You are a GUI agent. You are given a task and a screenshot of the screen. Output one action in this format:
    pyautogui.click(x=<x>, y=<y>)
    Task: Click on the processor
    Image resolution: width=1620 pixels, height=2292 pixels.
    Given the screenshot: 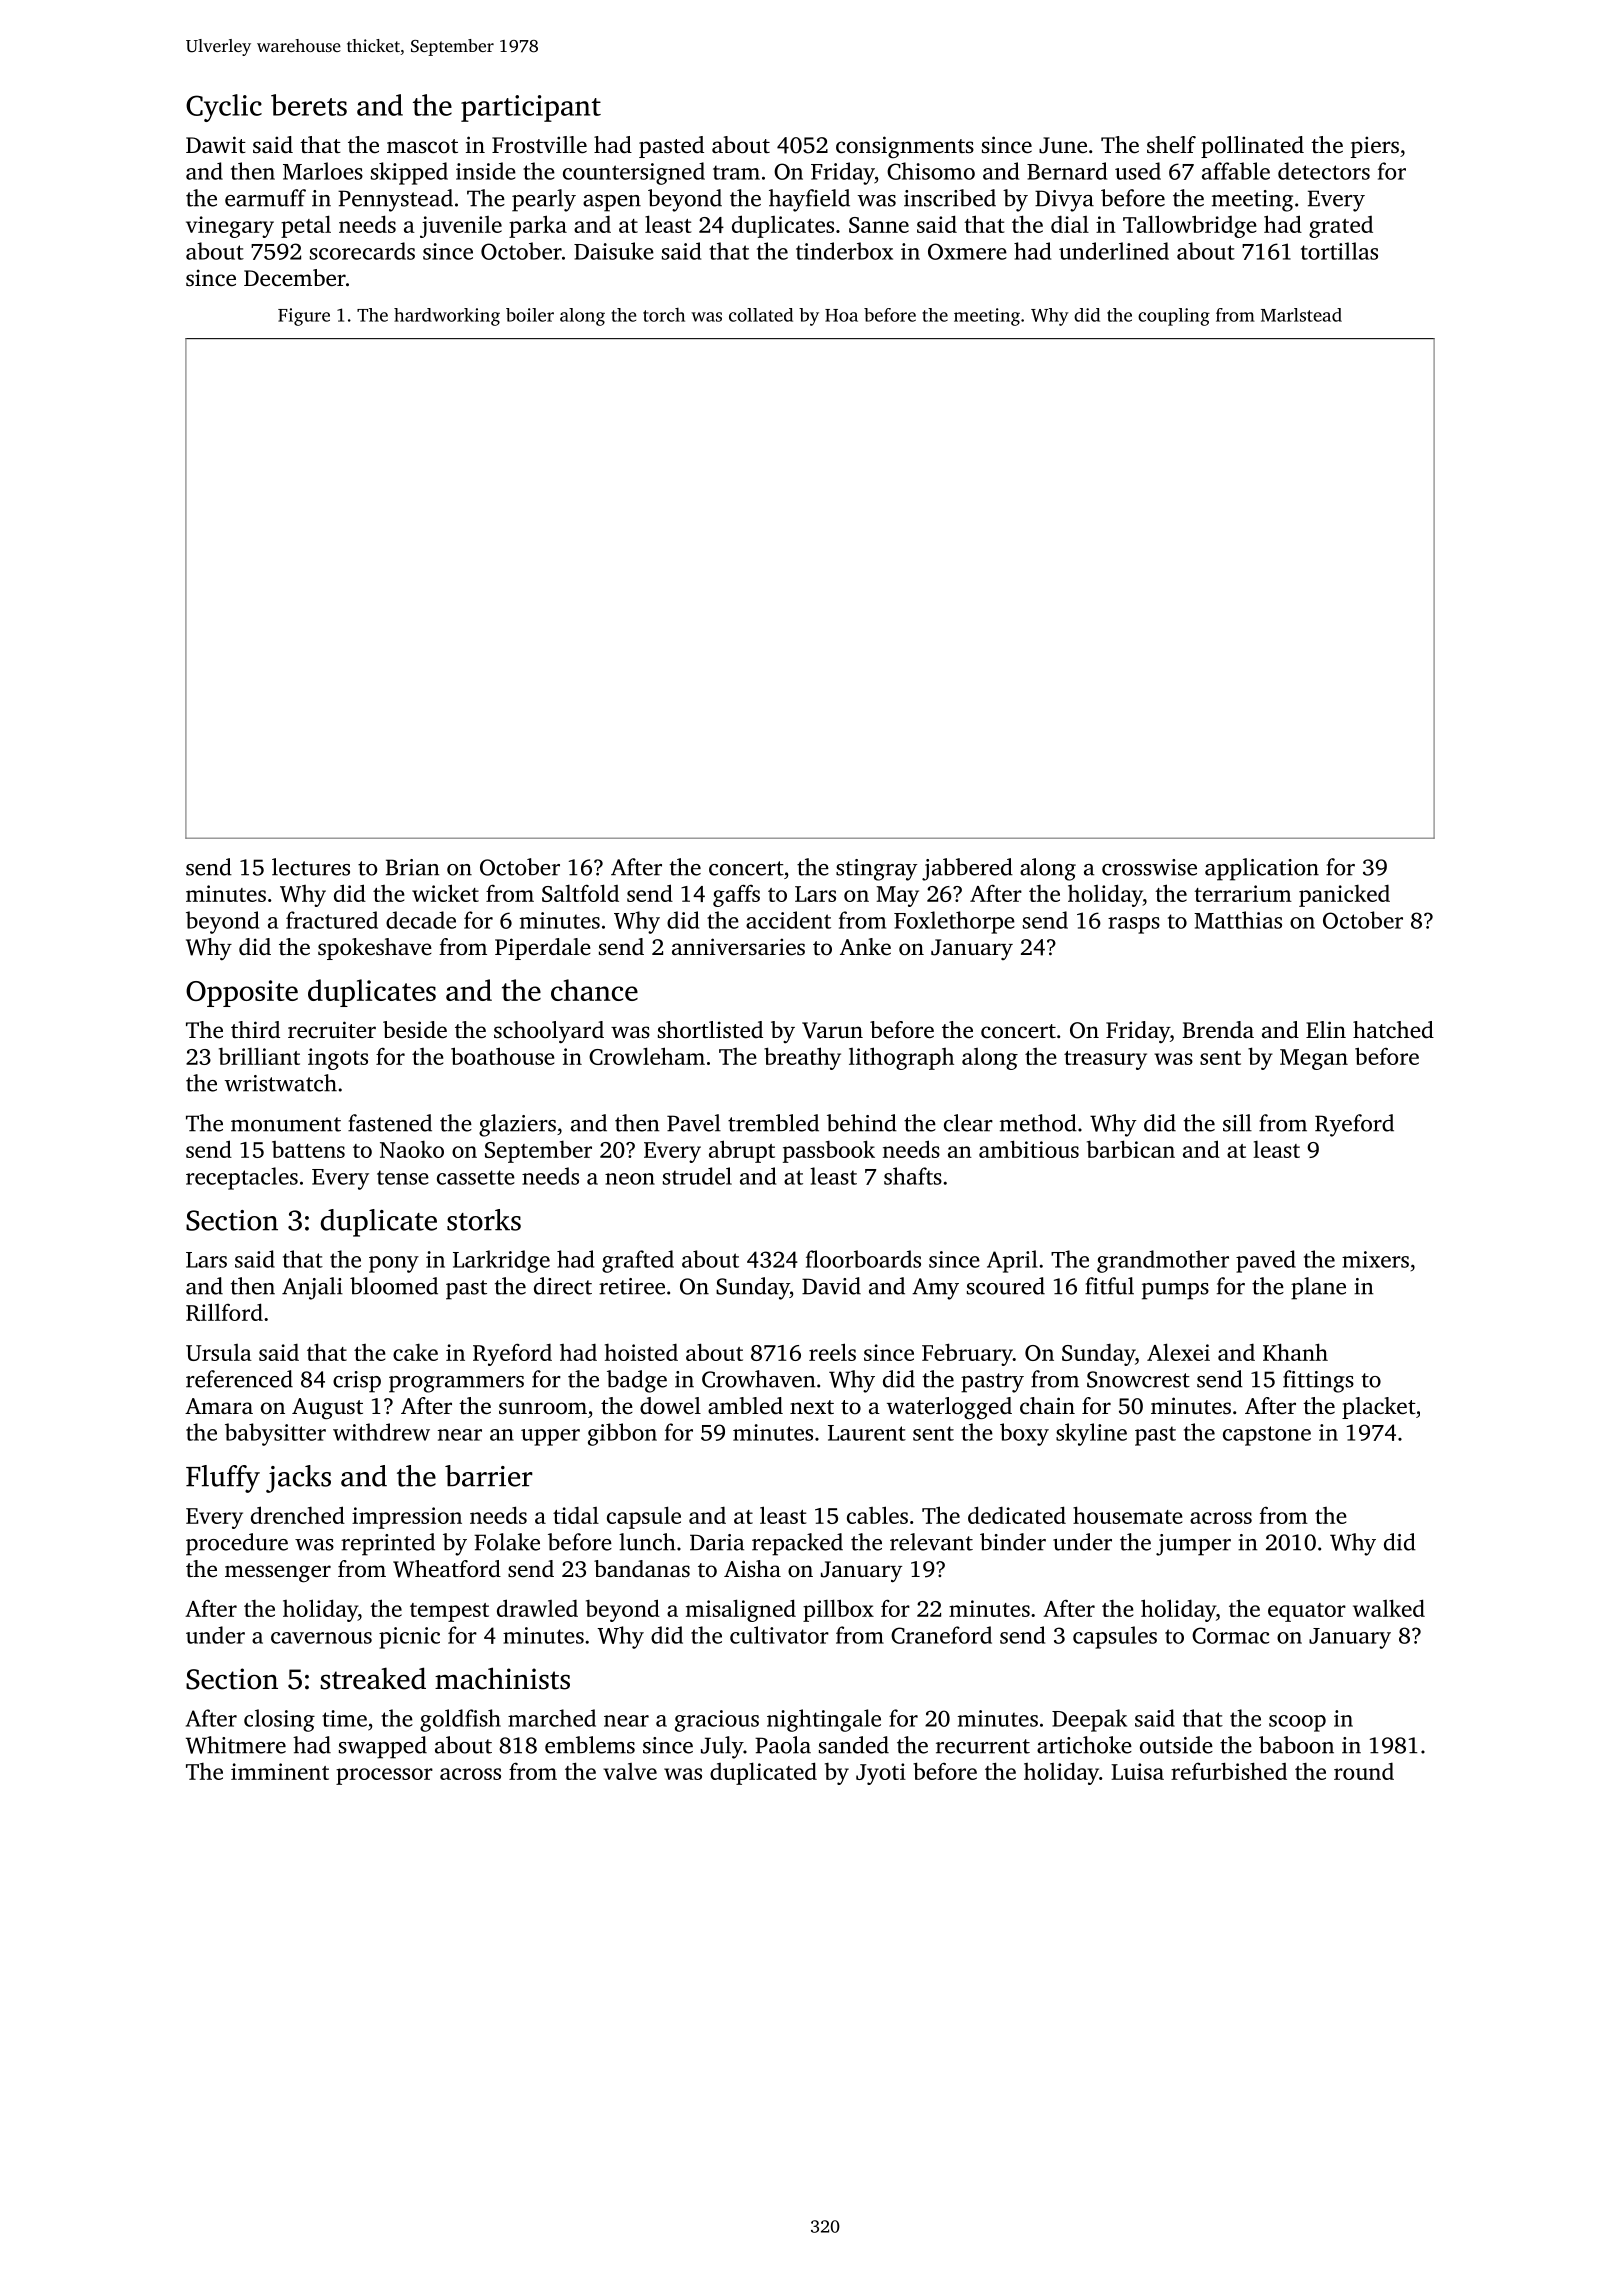 What is the action you would take?
    pyautogui.click(x=384, y=1776)
